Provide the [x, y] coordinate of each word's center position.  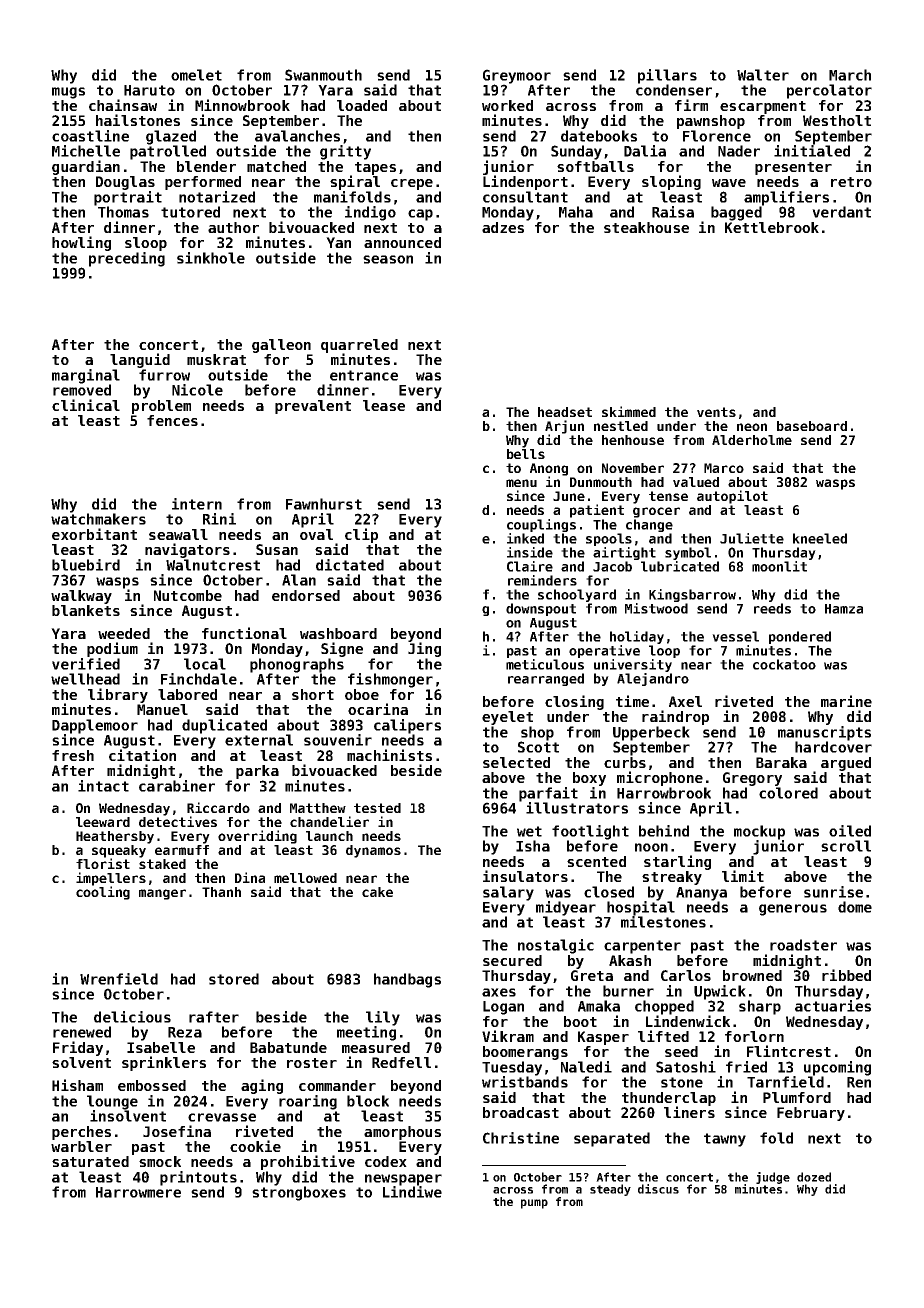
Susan [277, 549]
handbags [407, 980]
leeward [103, 822]
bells [526, 454]
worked [507, 105]
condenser [674, 90]
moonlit [779, 566]
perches [81, 1133]
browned [752, 975]
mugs [68, 93]
